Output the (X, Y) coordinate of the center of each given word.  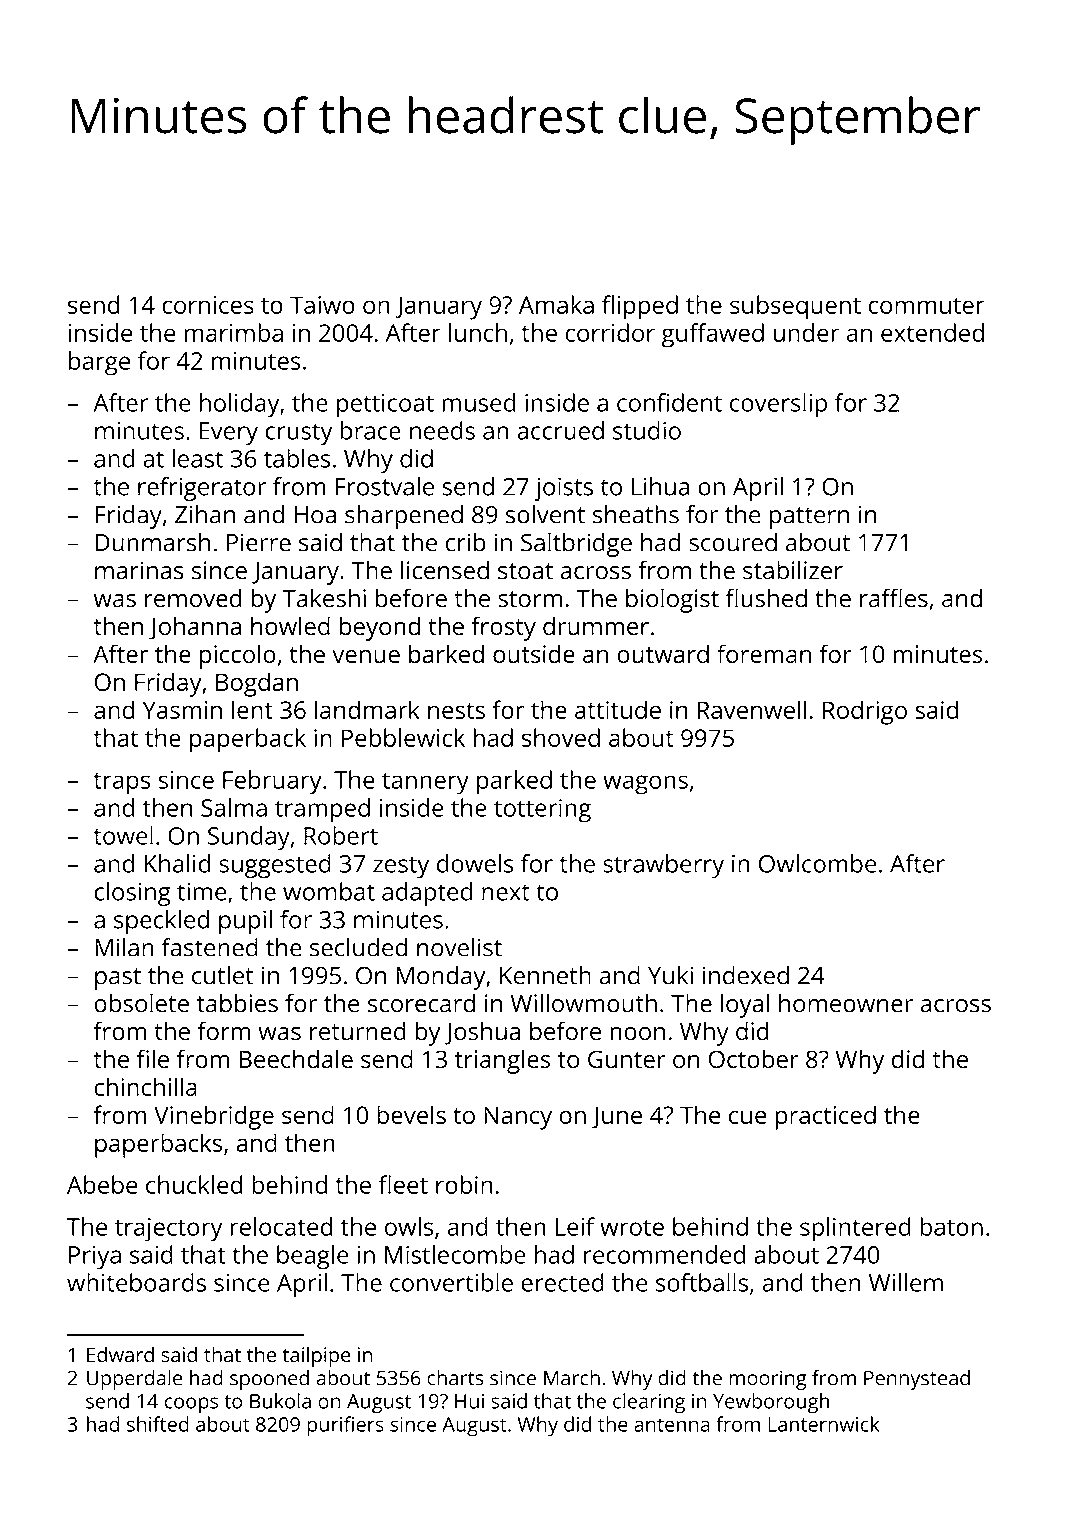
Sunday (249, 838)
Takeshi (324, 598)
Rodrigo (865, 712)
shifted (158, 1424)
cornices (208, 305)
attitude (618, 709)
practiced (826, 1117)
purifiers (345, 1426)
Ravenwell (752, 709)
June (617, 1117)
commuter (927, 306)
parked (514, 782)
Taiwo (322, 305)
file (153, 1058)
